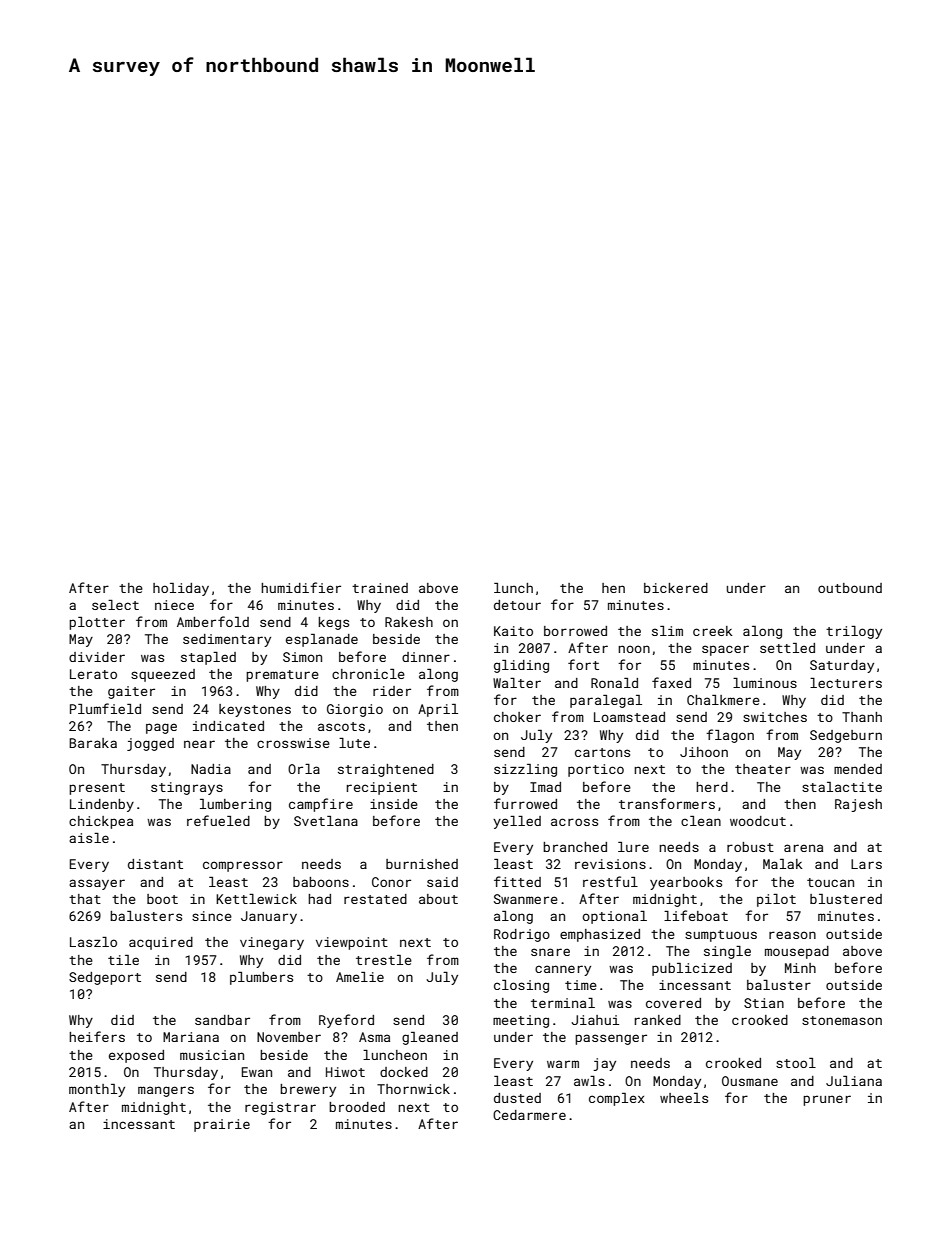 This screenshot has height=1233, width=952. Describe the element at coordinates (222, 1125) in the screenshot. I see `prairie` at that location.
